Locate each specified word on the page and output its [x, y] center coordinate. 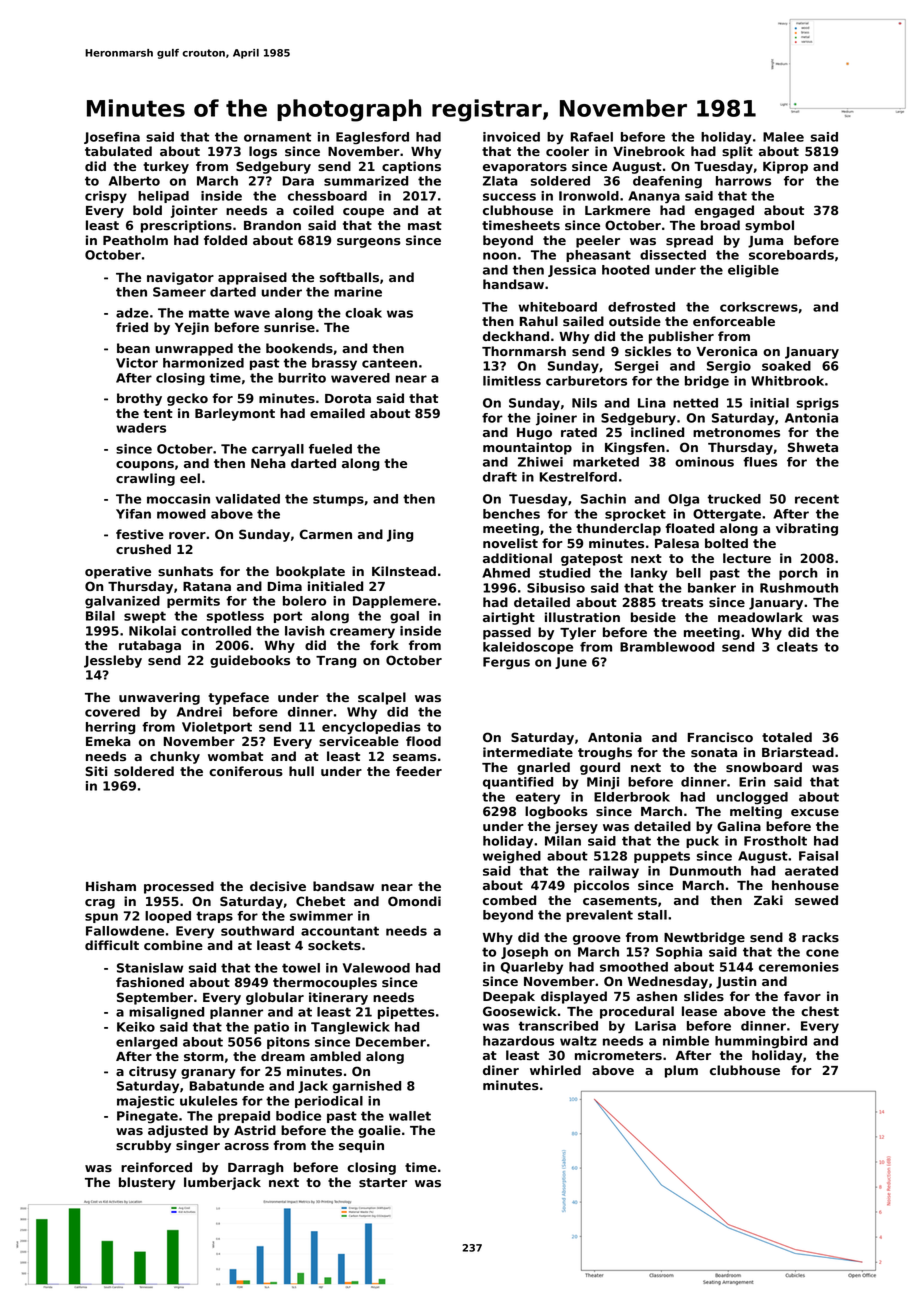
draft [500, 477]
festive [140, 534]
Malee [783, 137]
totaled [787, 737]
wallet [410, 1116]
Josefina [112, 138]
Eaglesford [372, 138]
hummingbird [761, 1042]
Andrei [199, 712]
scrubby [143, 1146]
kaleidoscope [528, 648]
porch [798, 574]
